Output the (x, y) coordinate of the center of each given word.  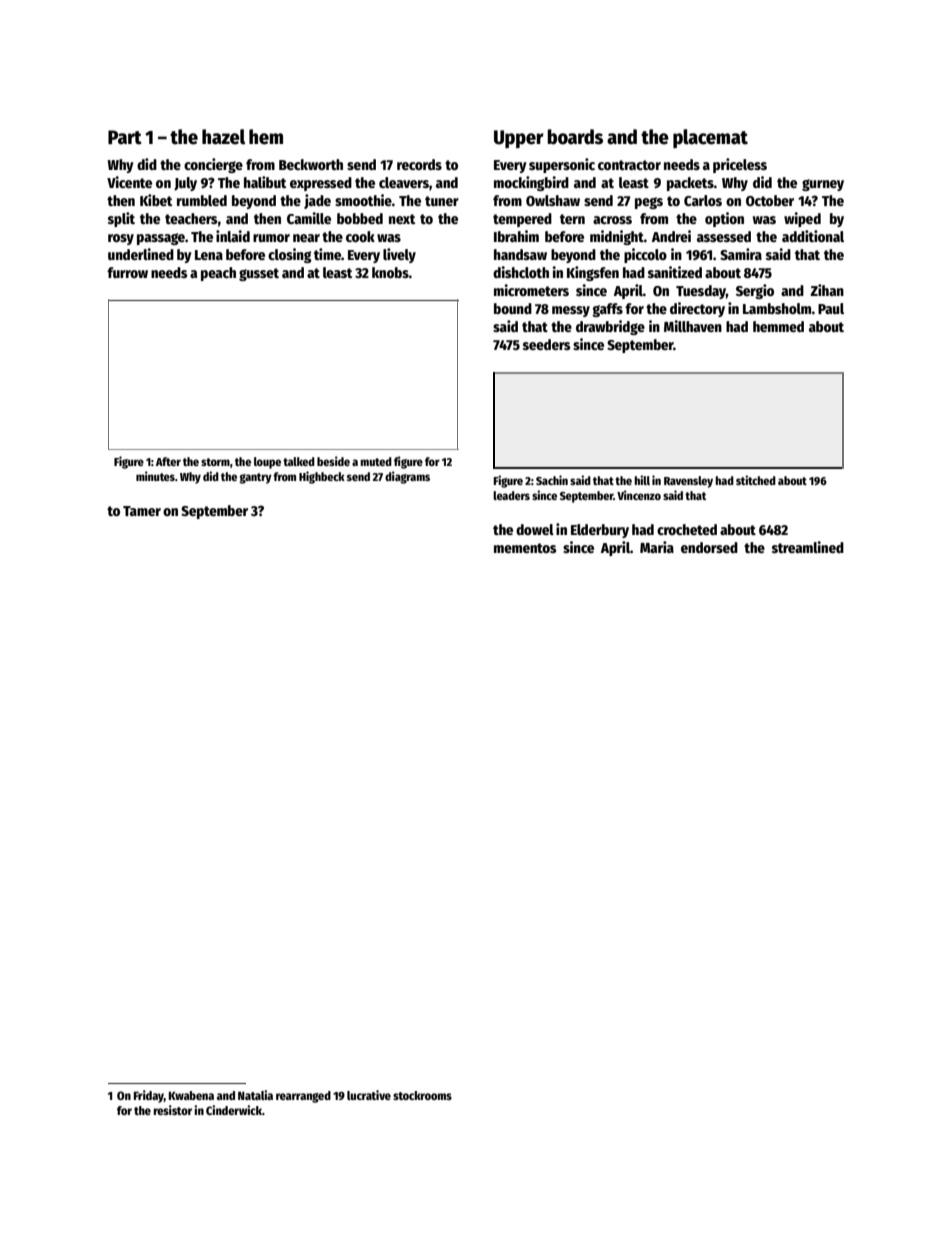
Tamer (142, 511)
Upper (519, 139)
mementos (525, 548)
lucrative (369, 1095)
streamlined (808, 547)
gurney (823, 185)
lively (399, 255)
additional (813, 236)
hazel (223, 137)
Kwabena (191, 1095)
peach (218, 274)
